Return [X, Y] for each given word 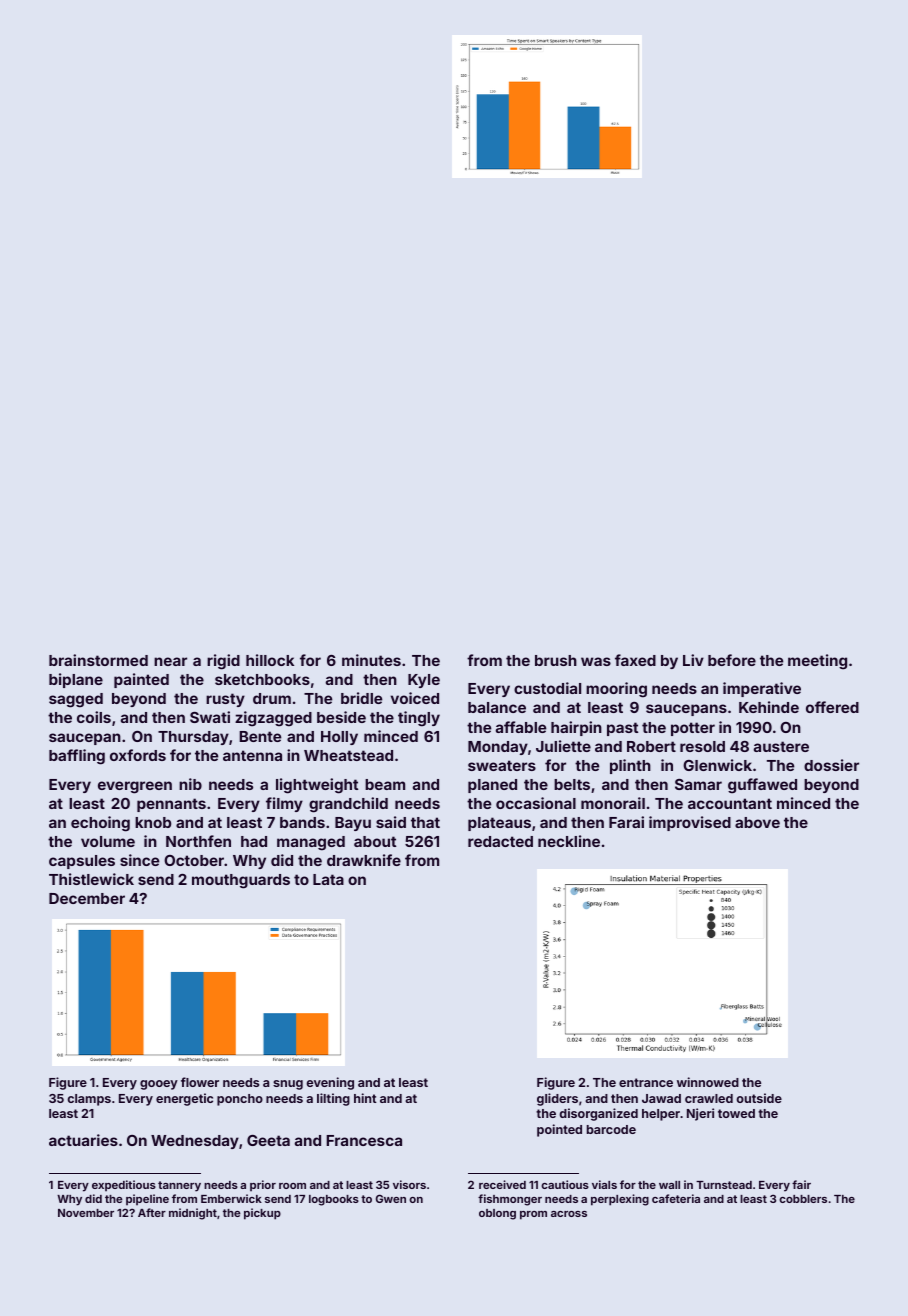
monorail [613, 803]
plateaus [499, 824]
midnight [193, 1214]
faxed [635, 660]
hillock [270, 660]
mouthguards [241, 881]
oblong [497, 1214]
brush [556, 660]
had [254, 841]
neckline [569, 841]
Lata [328, 879]
